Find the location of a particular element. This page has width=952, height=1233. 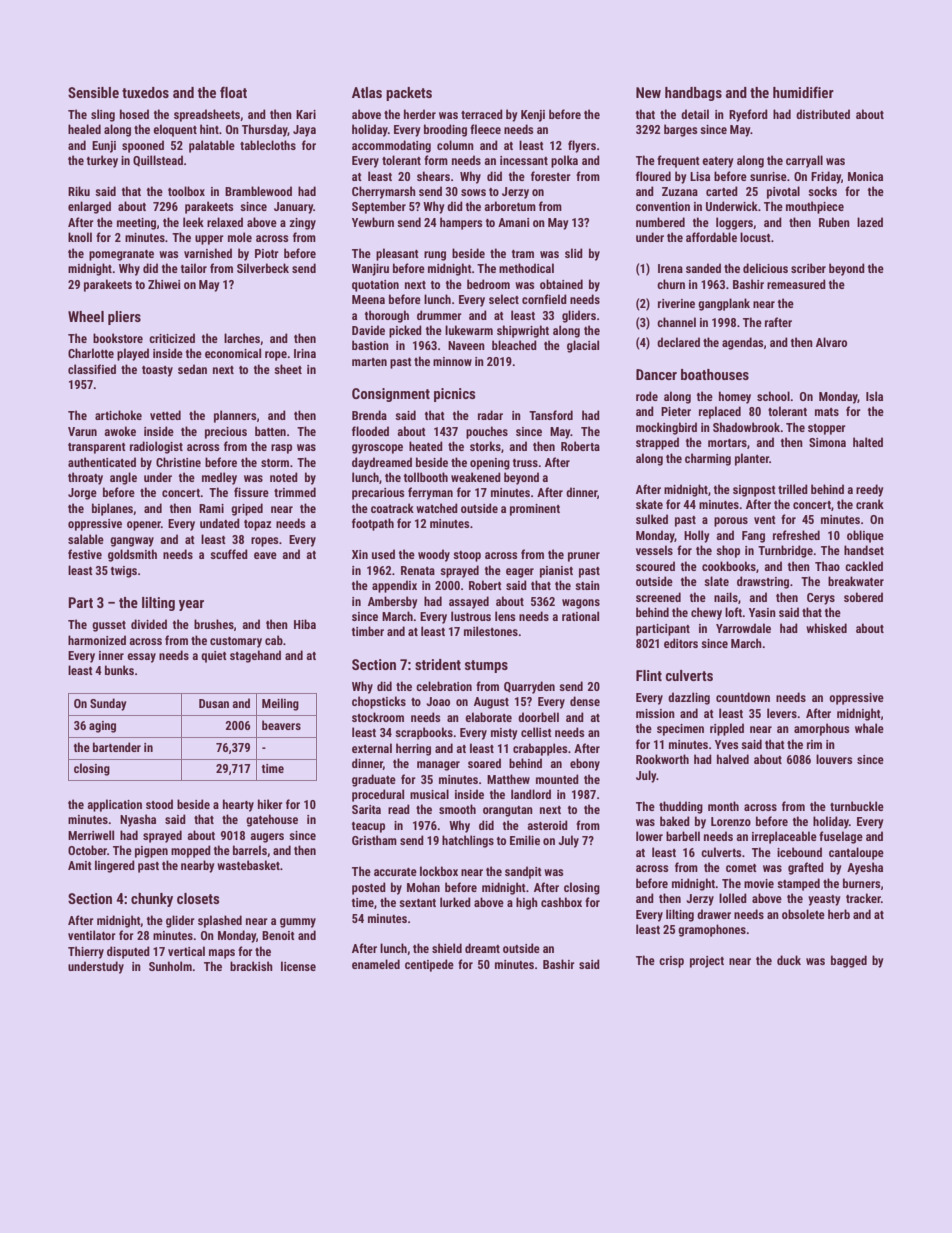

Monica is located at coordinates (865, 176).
